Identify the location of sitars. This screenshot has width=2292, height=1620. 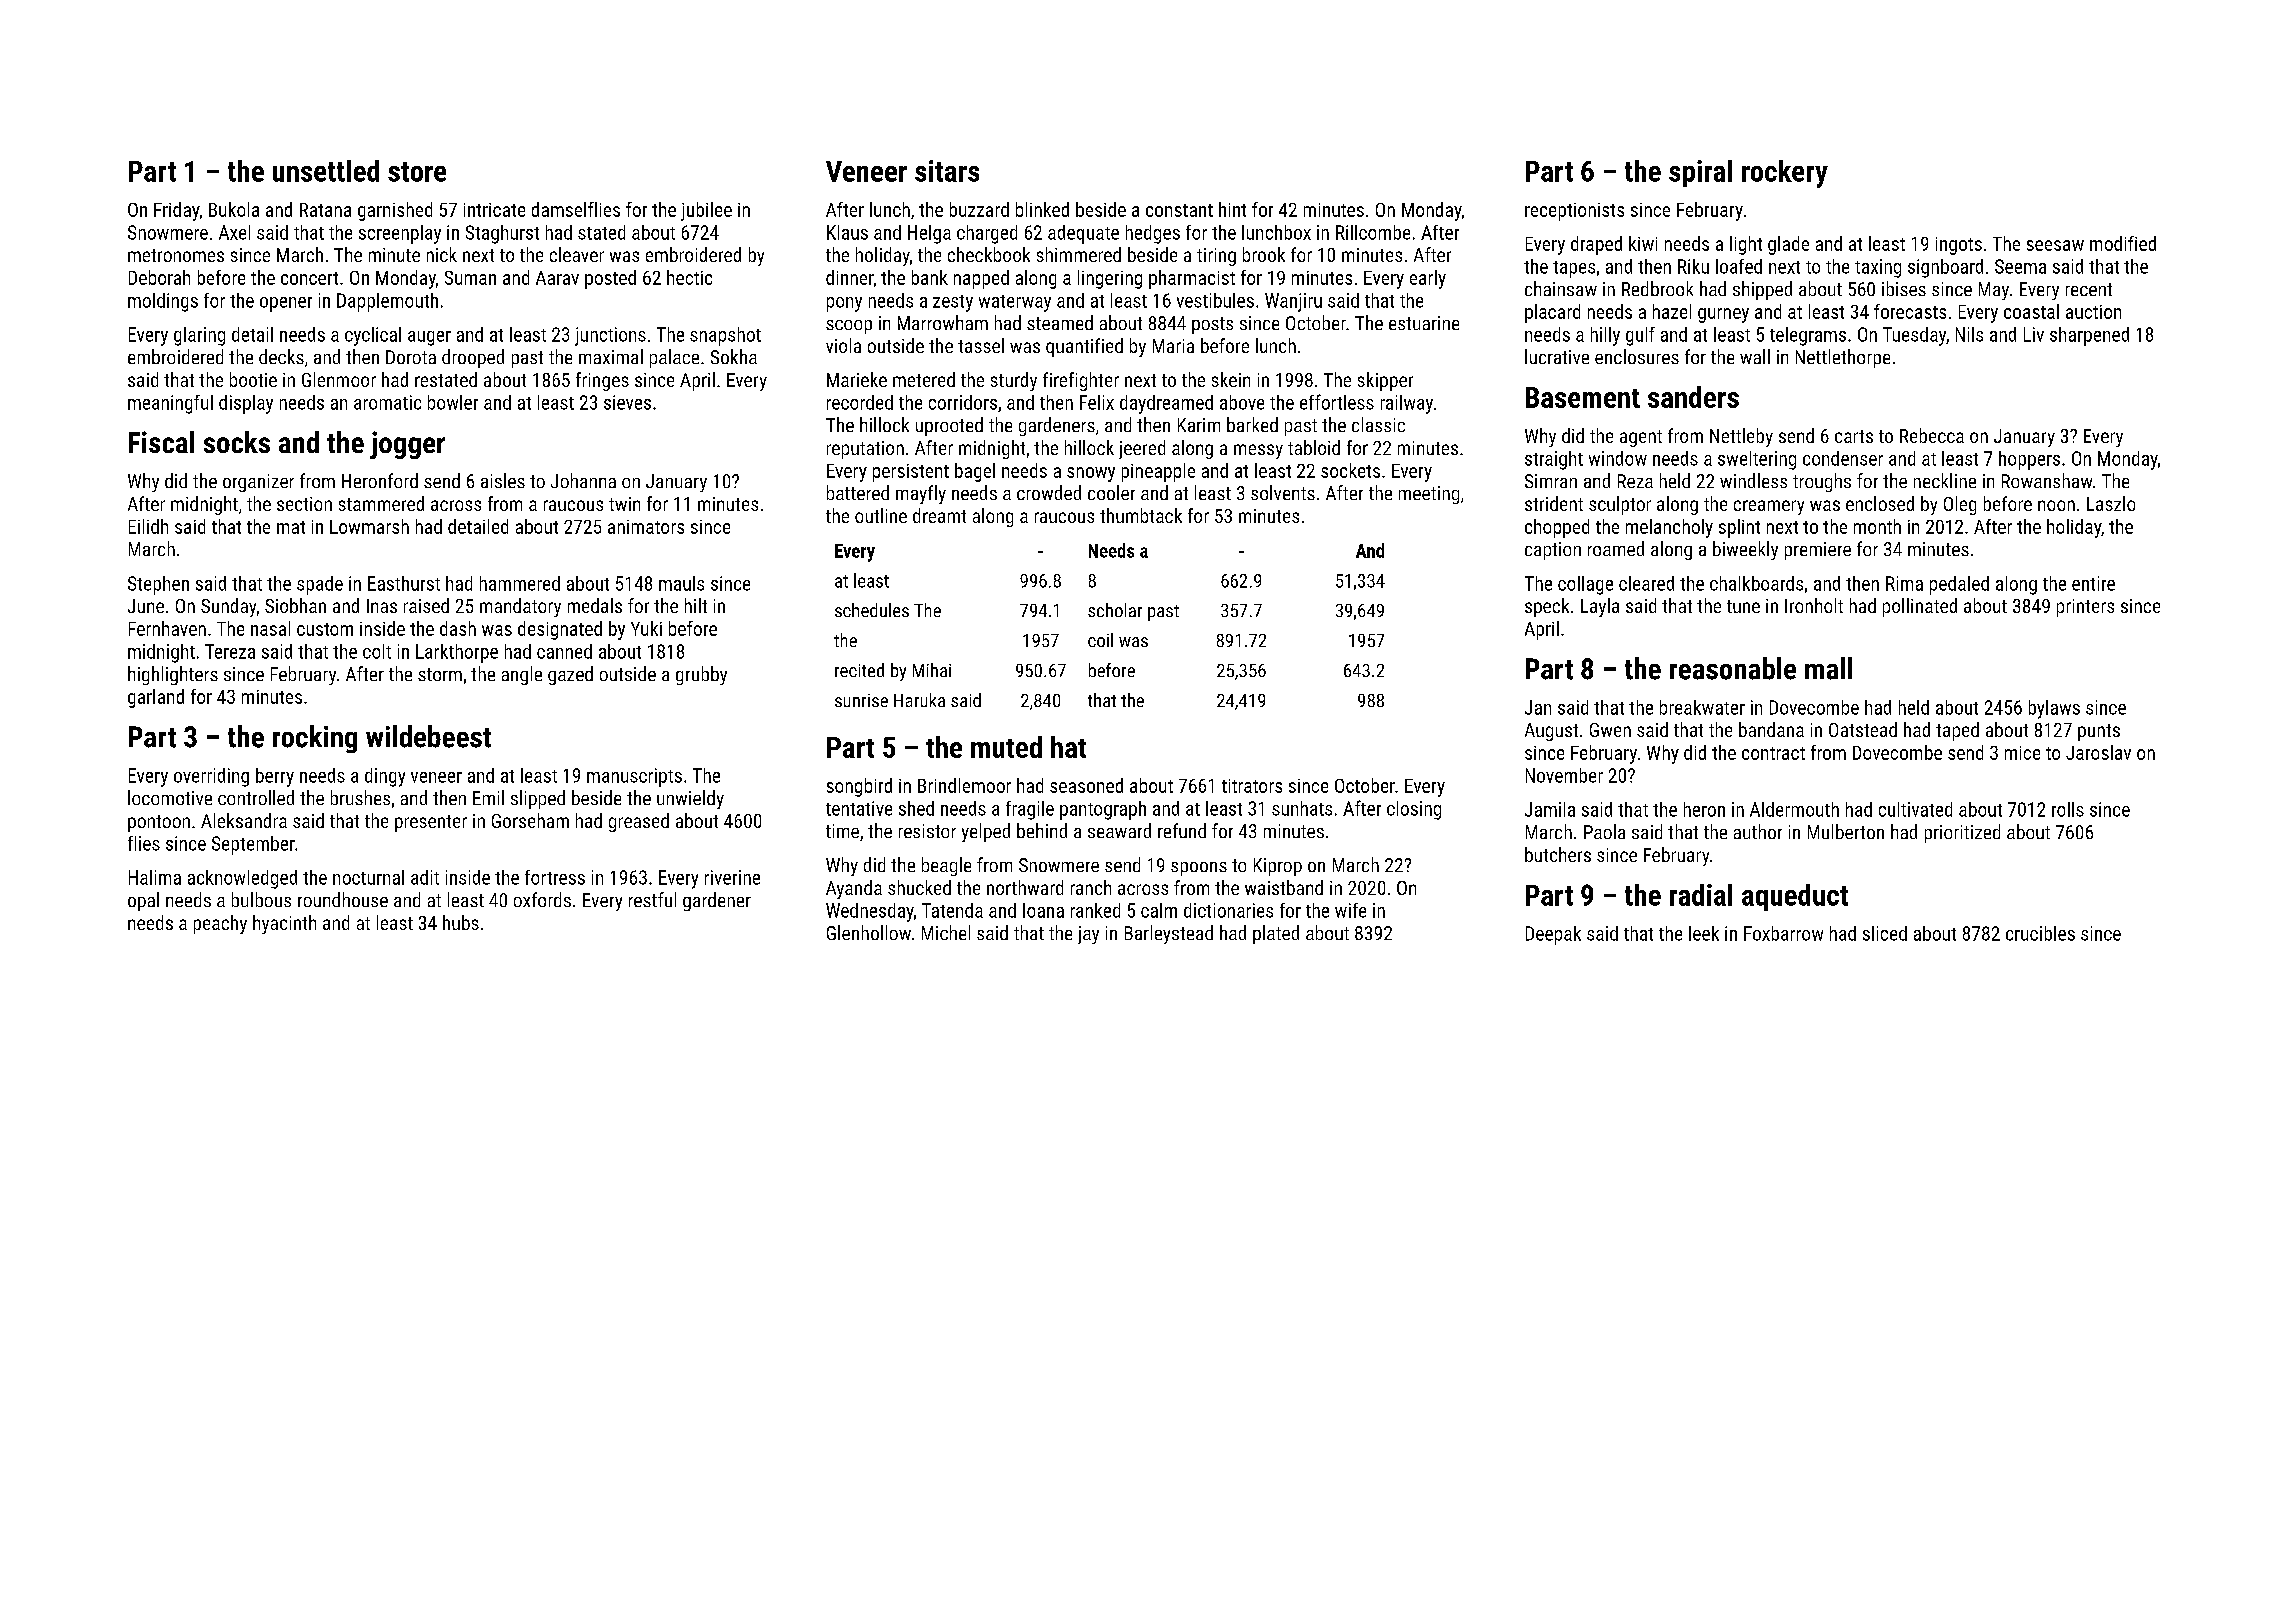
(947, 171).
